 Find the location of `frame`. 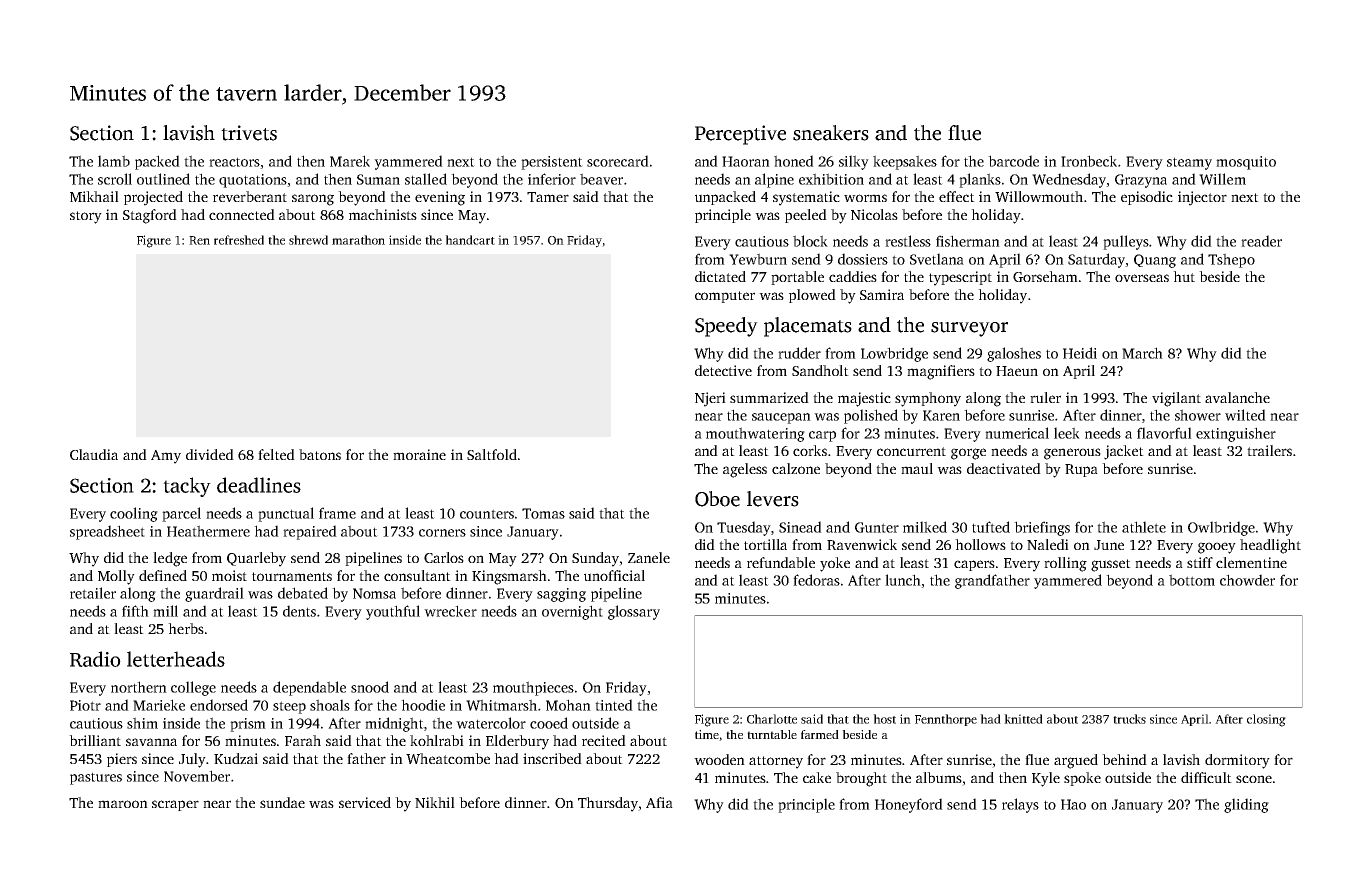

frame is located at coordinates (337, 513).
